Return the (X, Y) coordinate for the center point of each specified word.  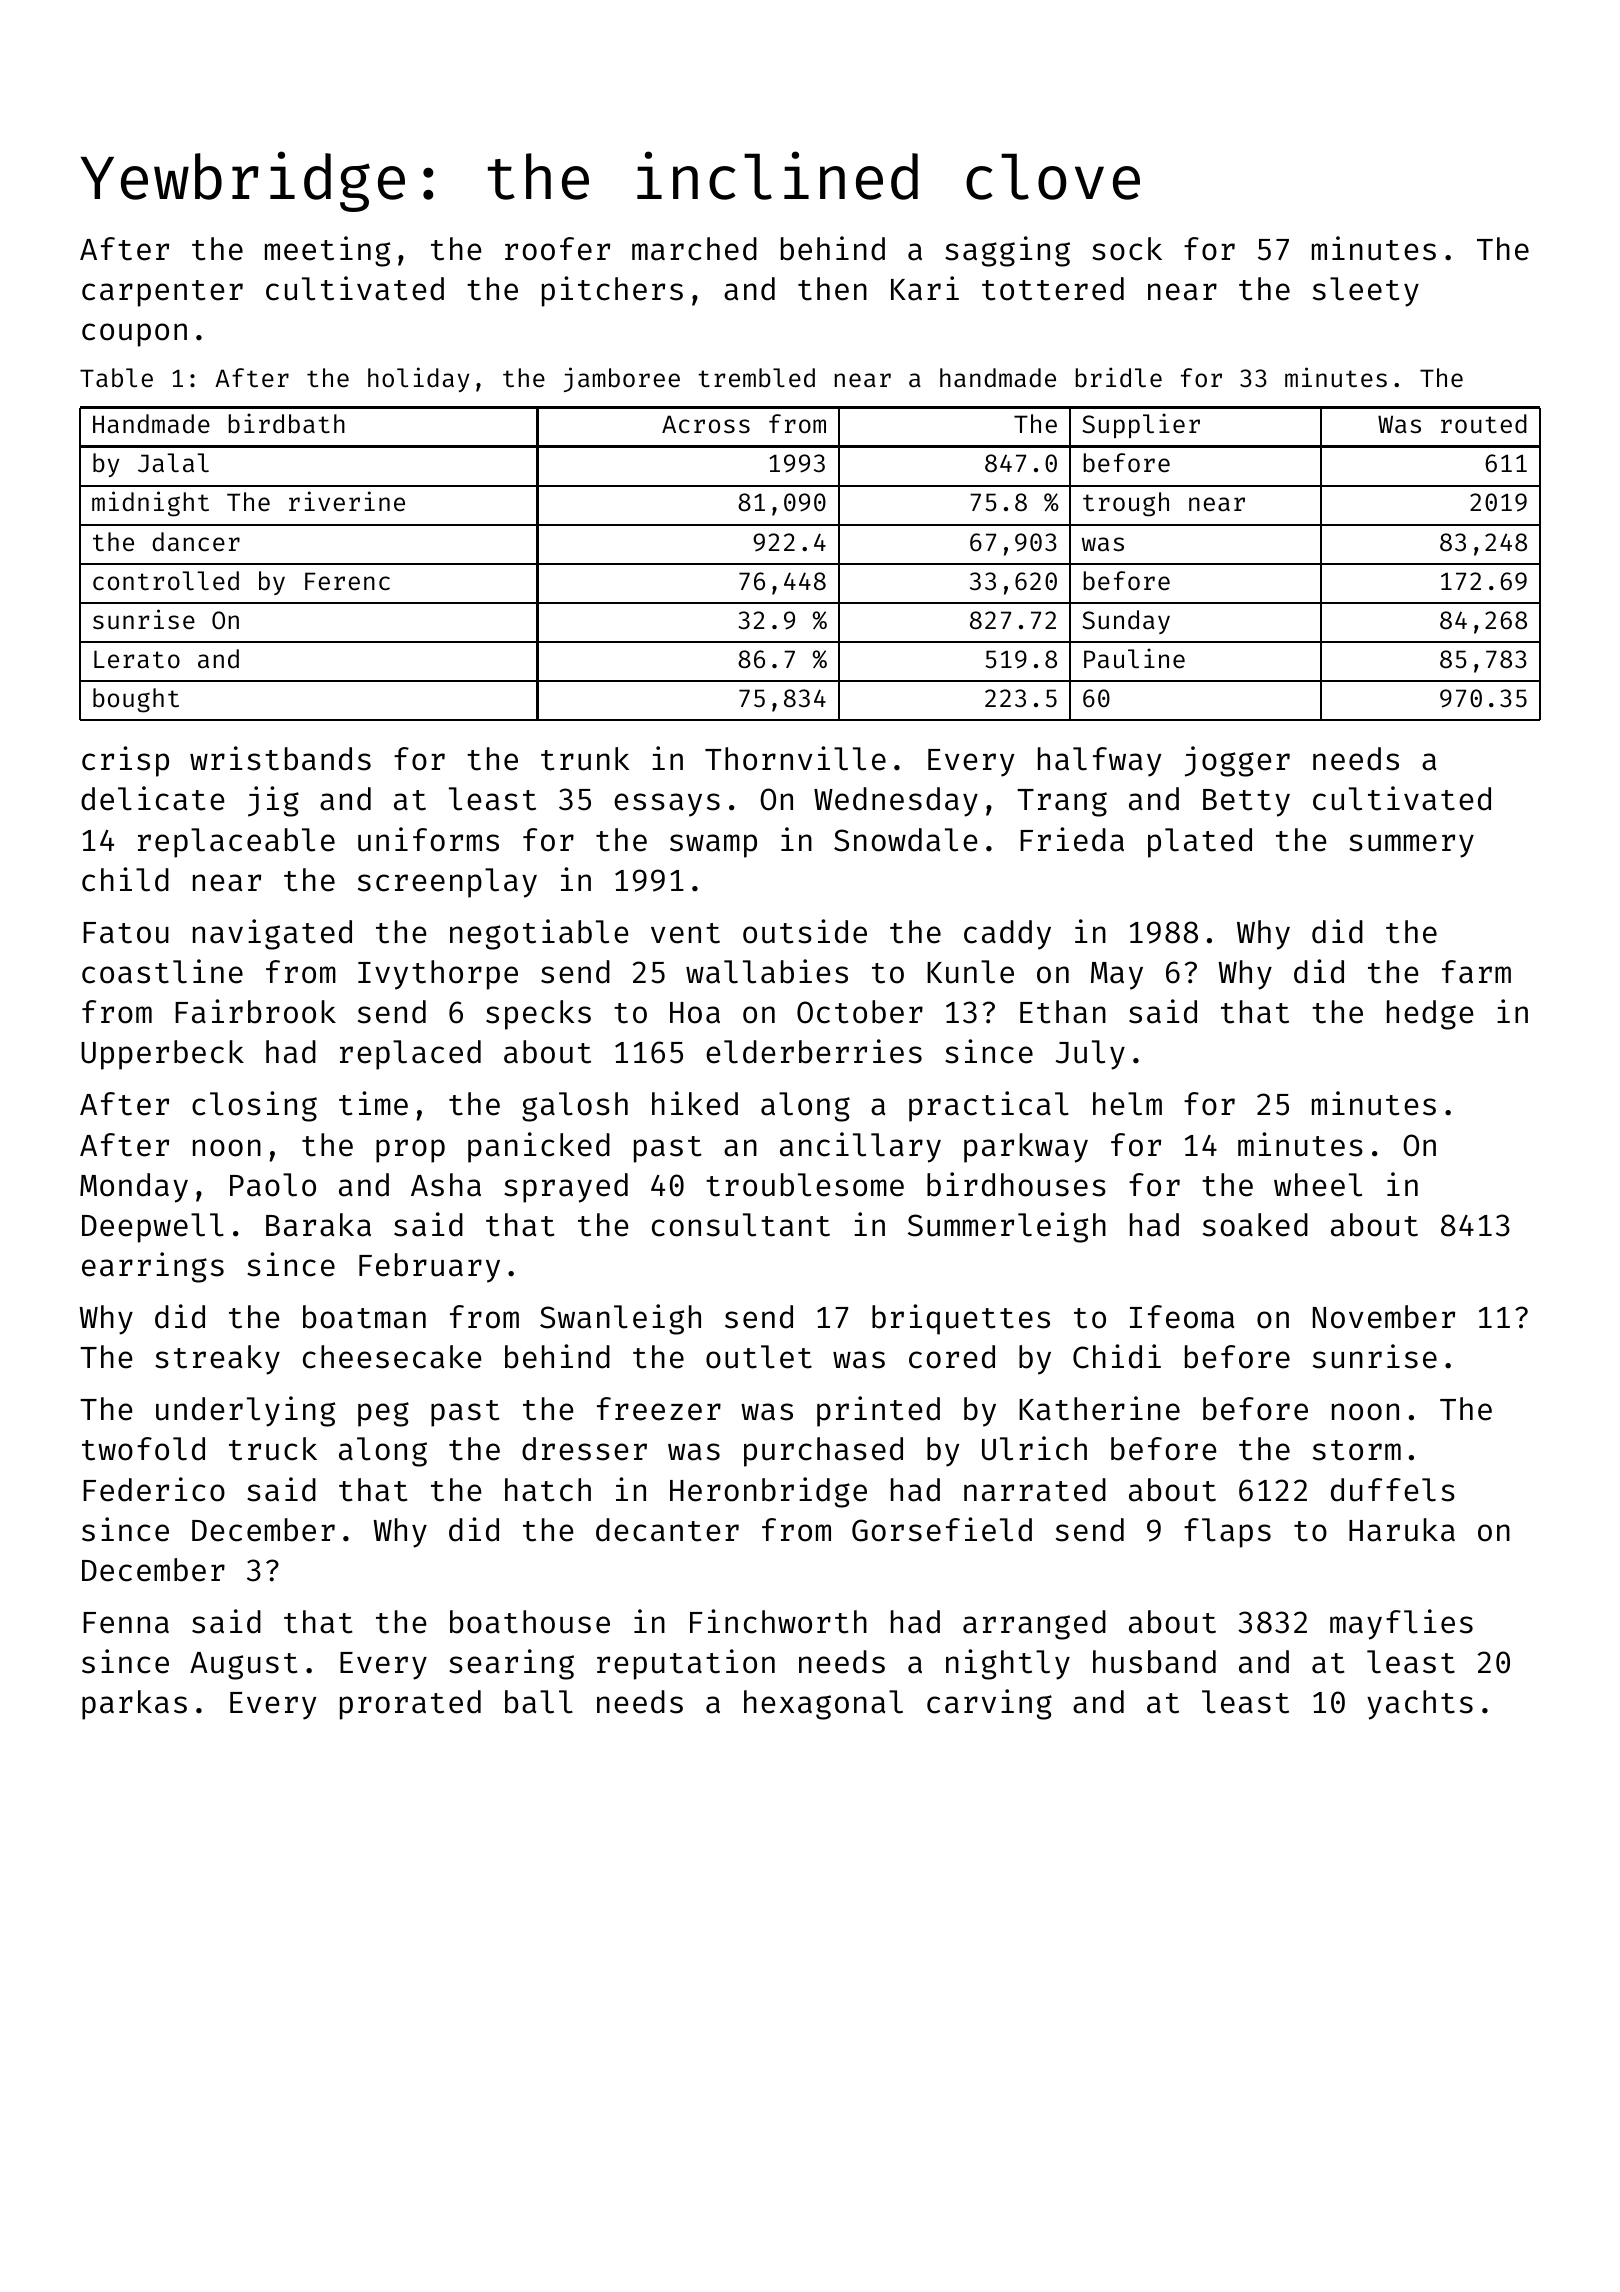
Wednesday (896, 802)
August (244, 1666)
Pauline (1134, 658)
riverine (347, 501)
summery (1411, 846)
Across (706, 424)
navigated (272, 934)
